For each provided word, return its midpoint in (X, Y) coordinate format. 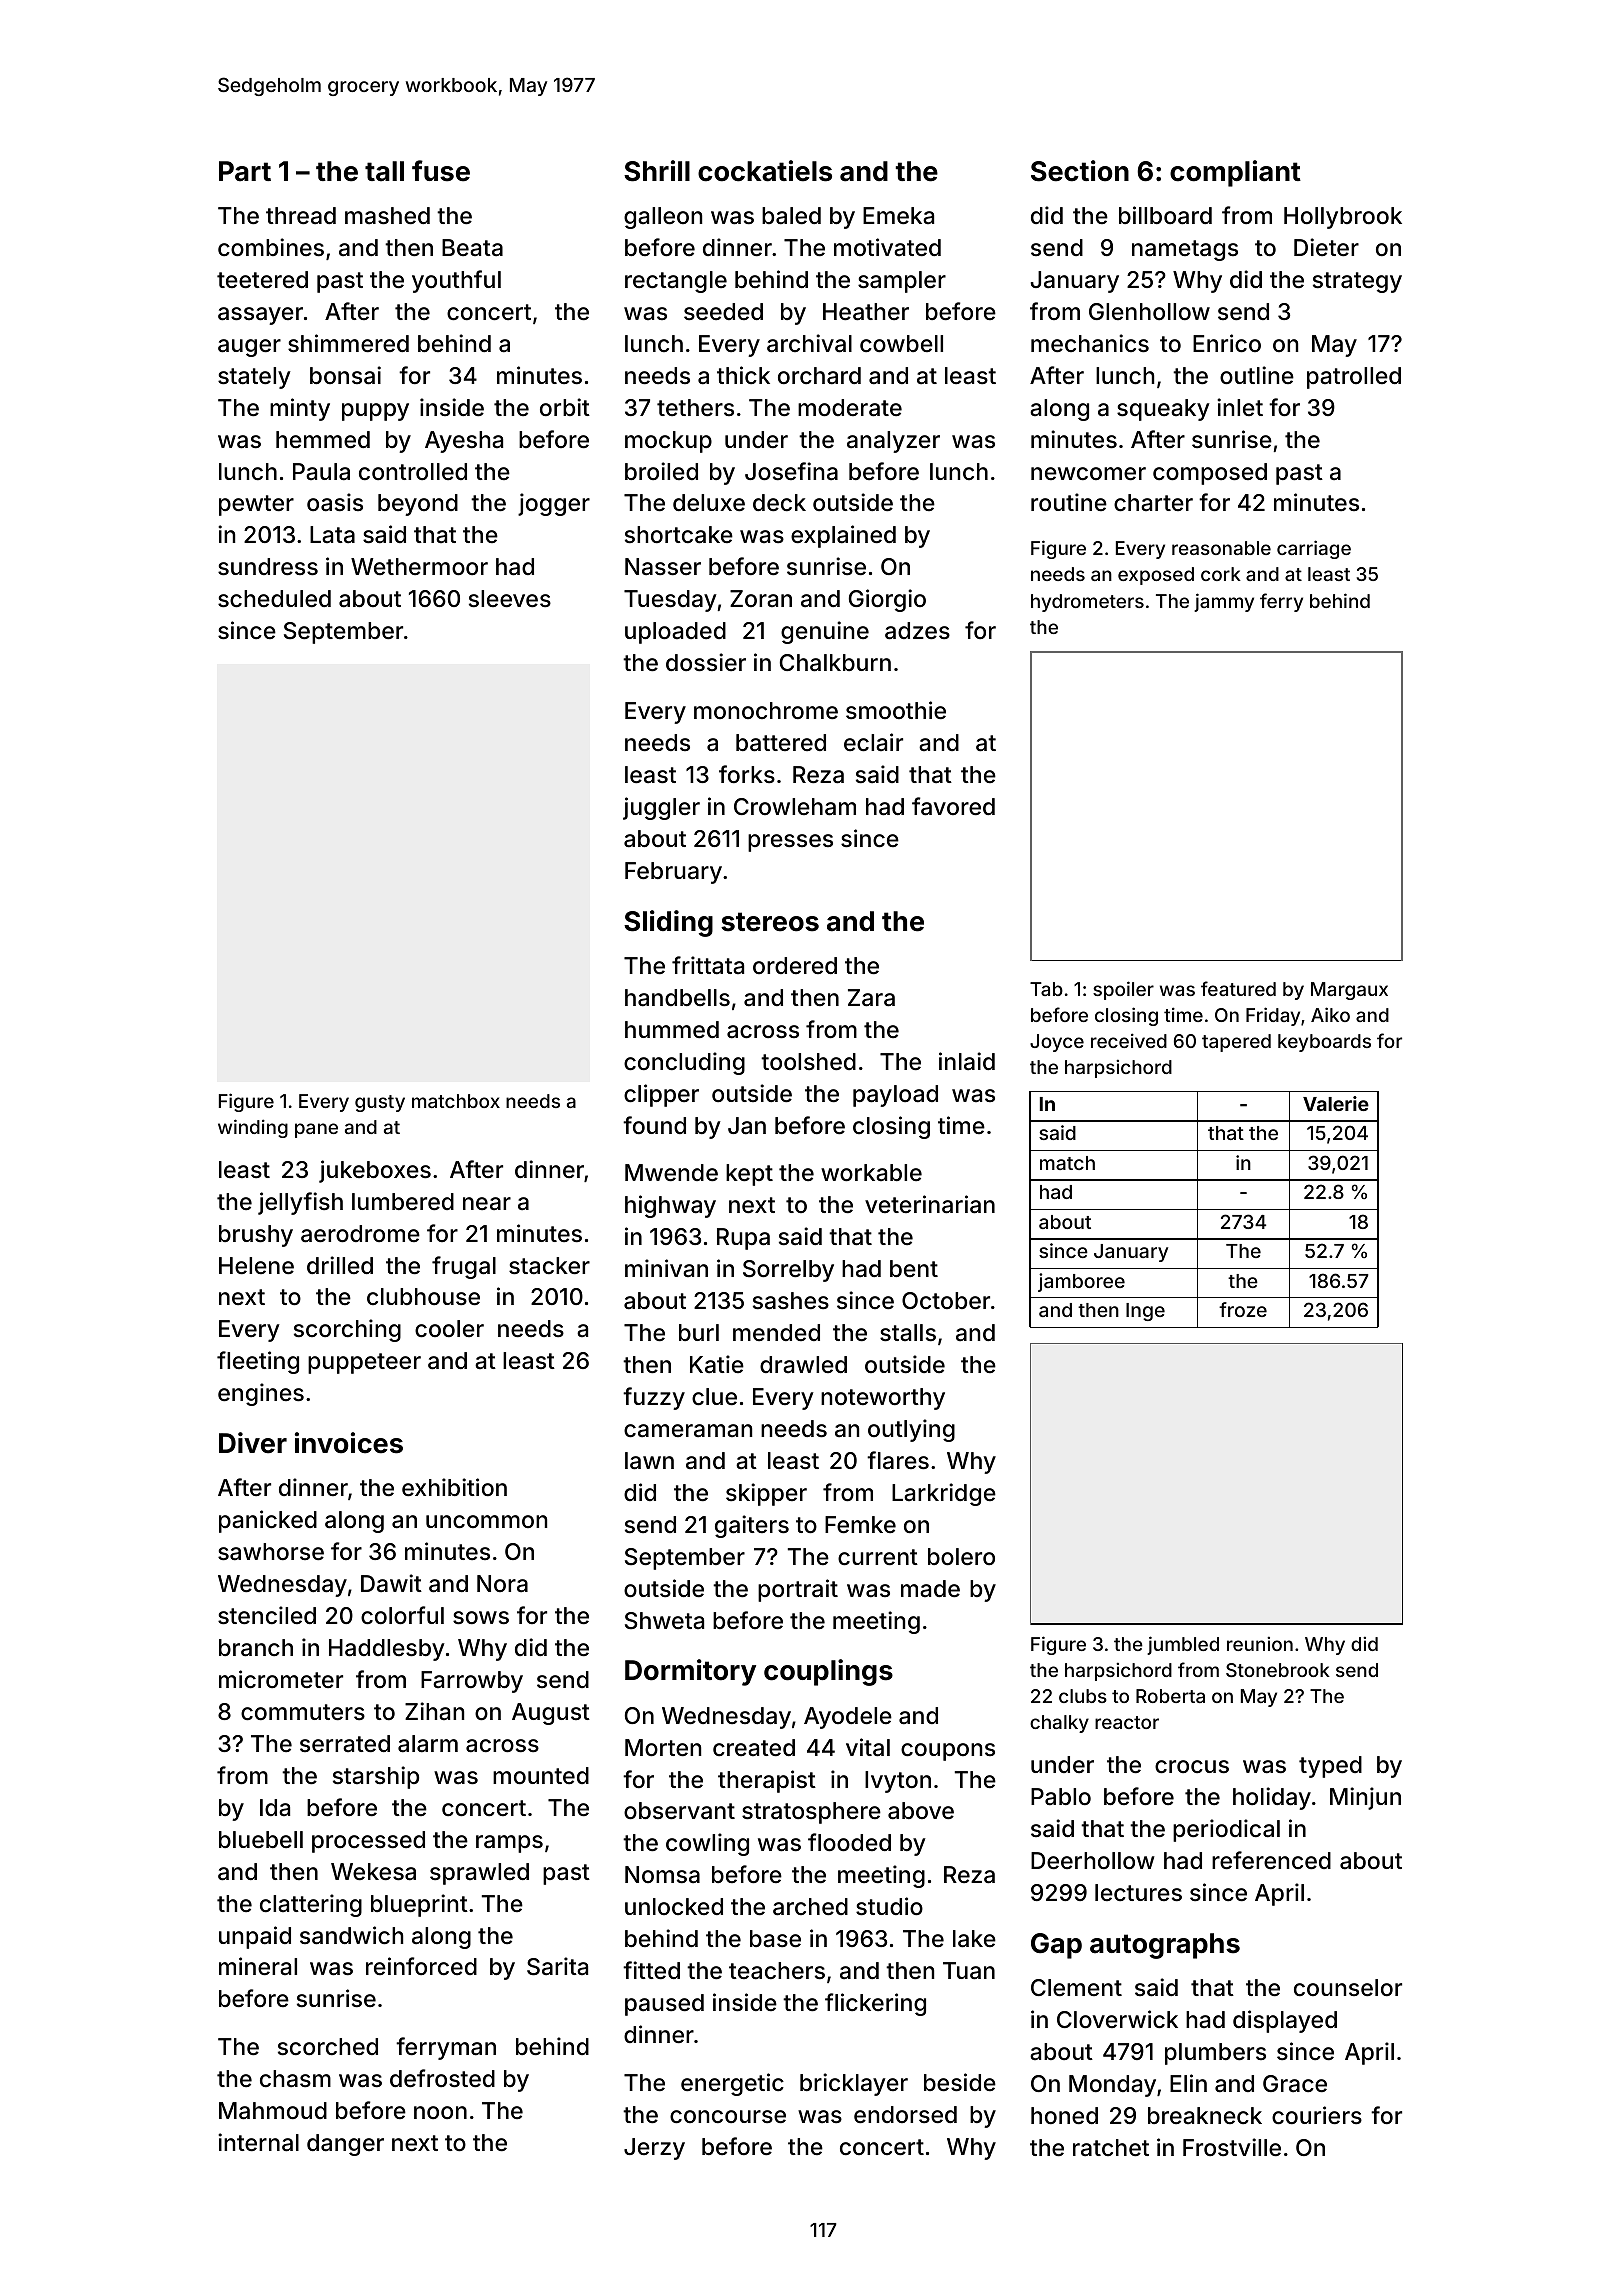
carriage (1314, 549)
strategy (1357, 282)
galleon (663, 218)
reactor (1127, 1722)
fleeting (258, 1362)
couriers (1317, 2115)
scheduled (274, 599)
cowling (707, 1844)
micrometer (281, 1679)
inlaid (967, 1061)
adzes (917, 631)
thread (301, 216)
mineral (258, 1966)
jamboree (1081, 1282)
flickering (875, 2004)
